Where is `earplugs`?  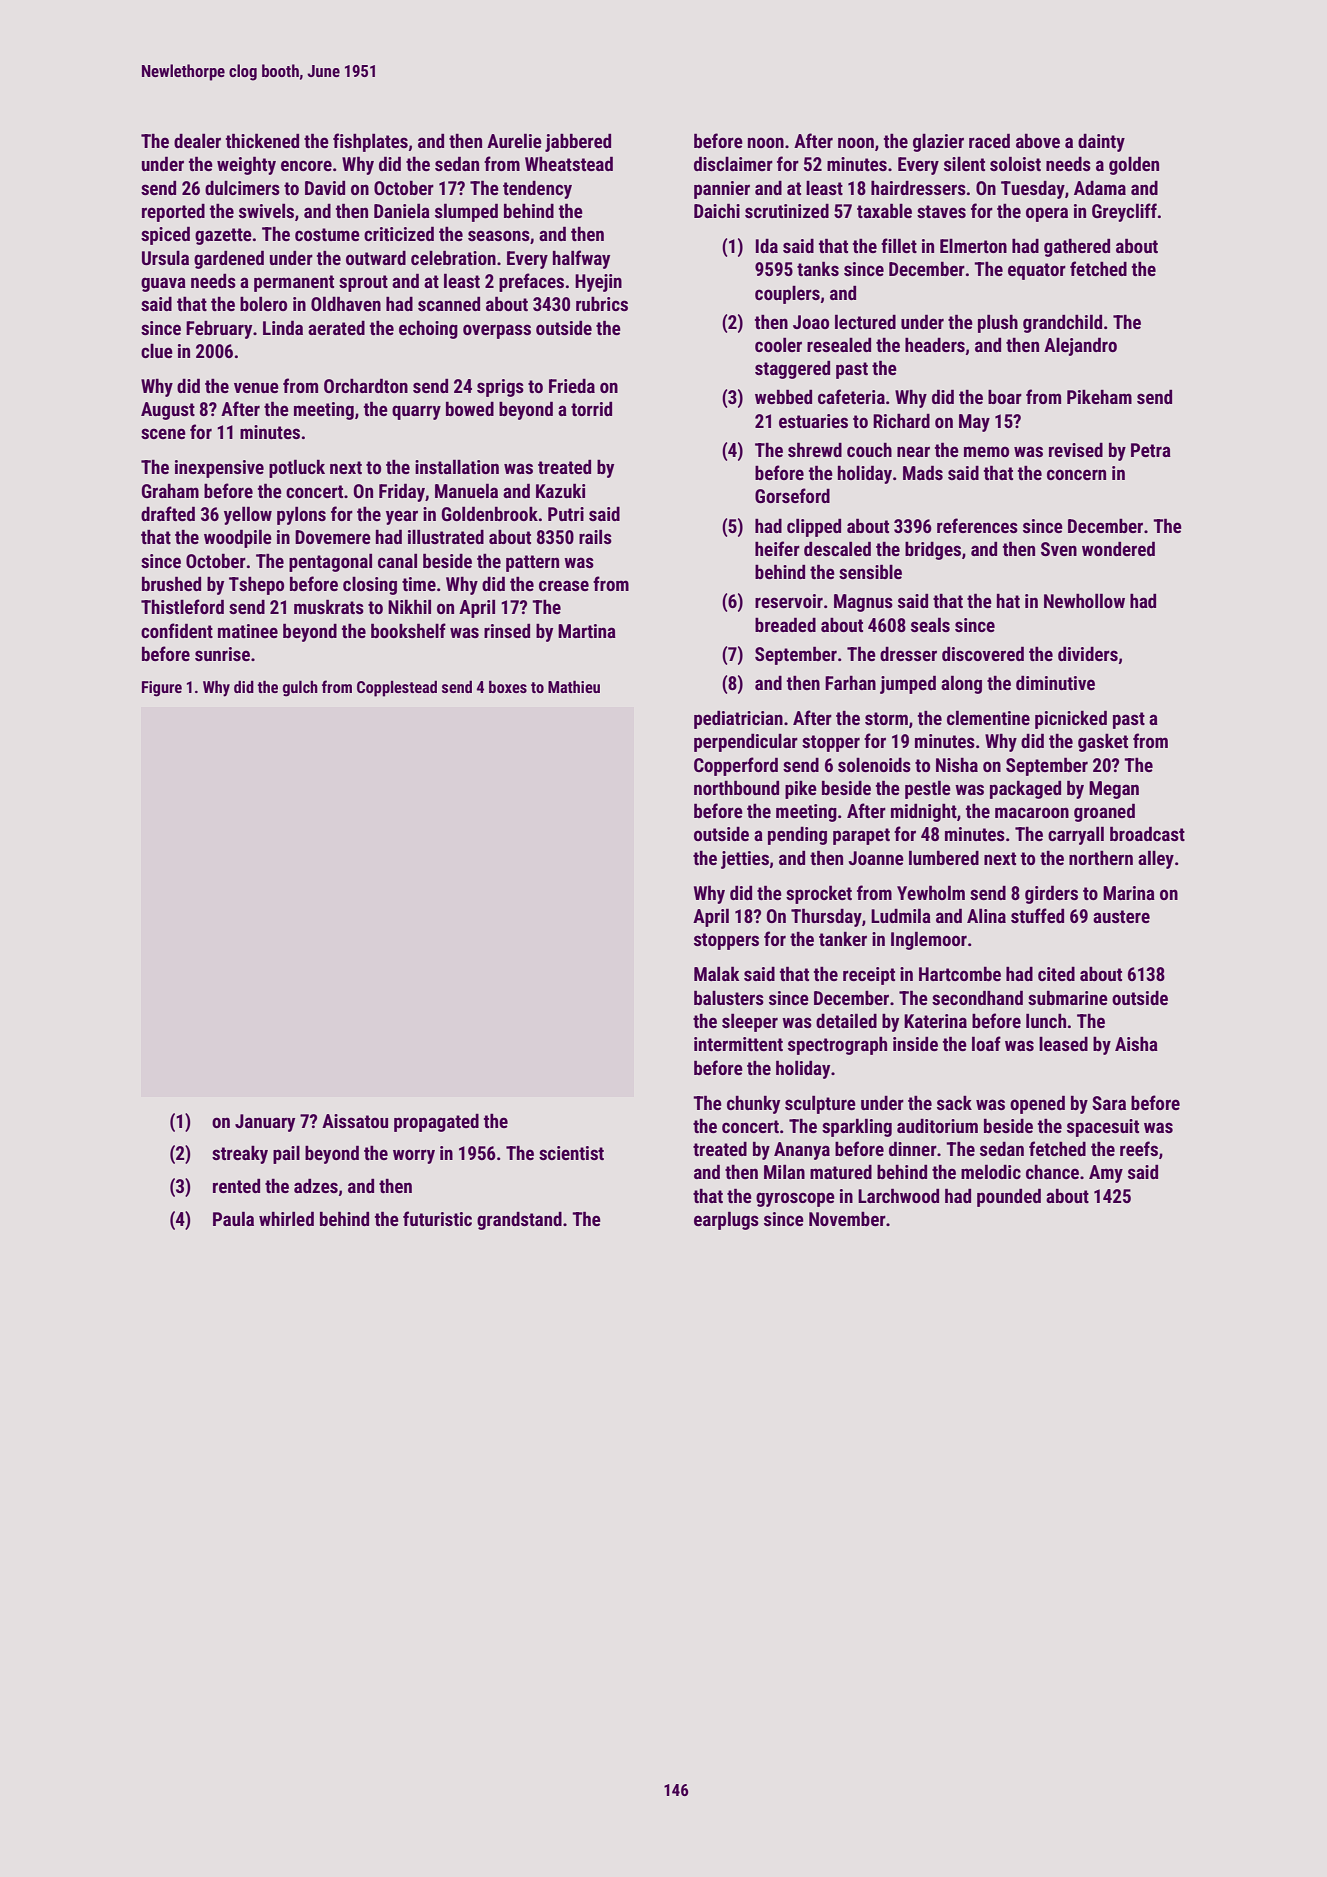 earplugs is located at coordinates (726, 1220).
